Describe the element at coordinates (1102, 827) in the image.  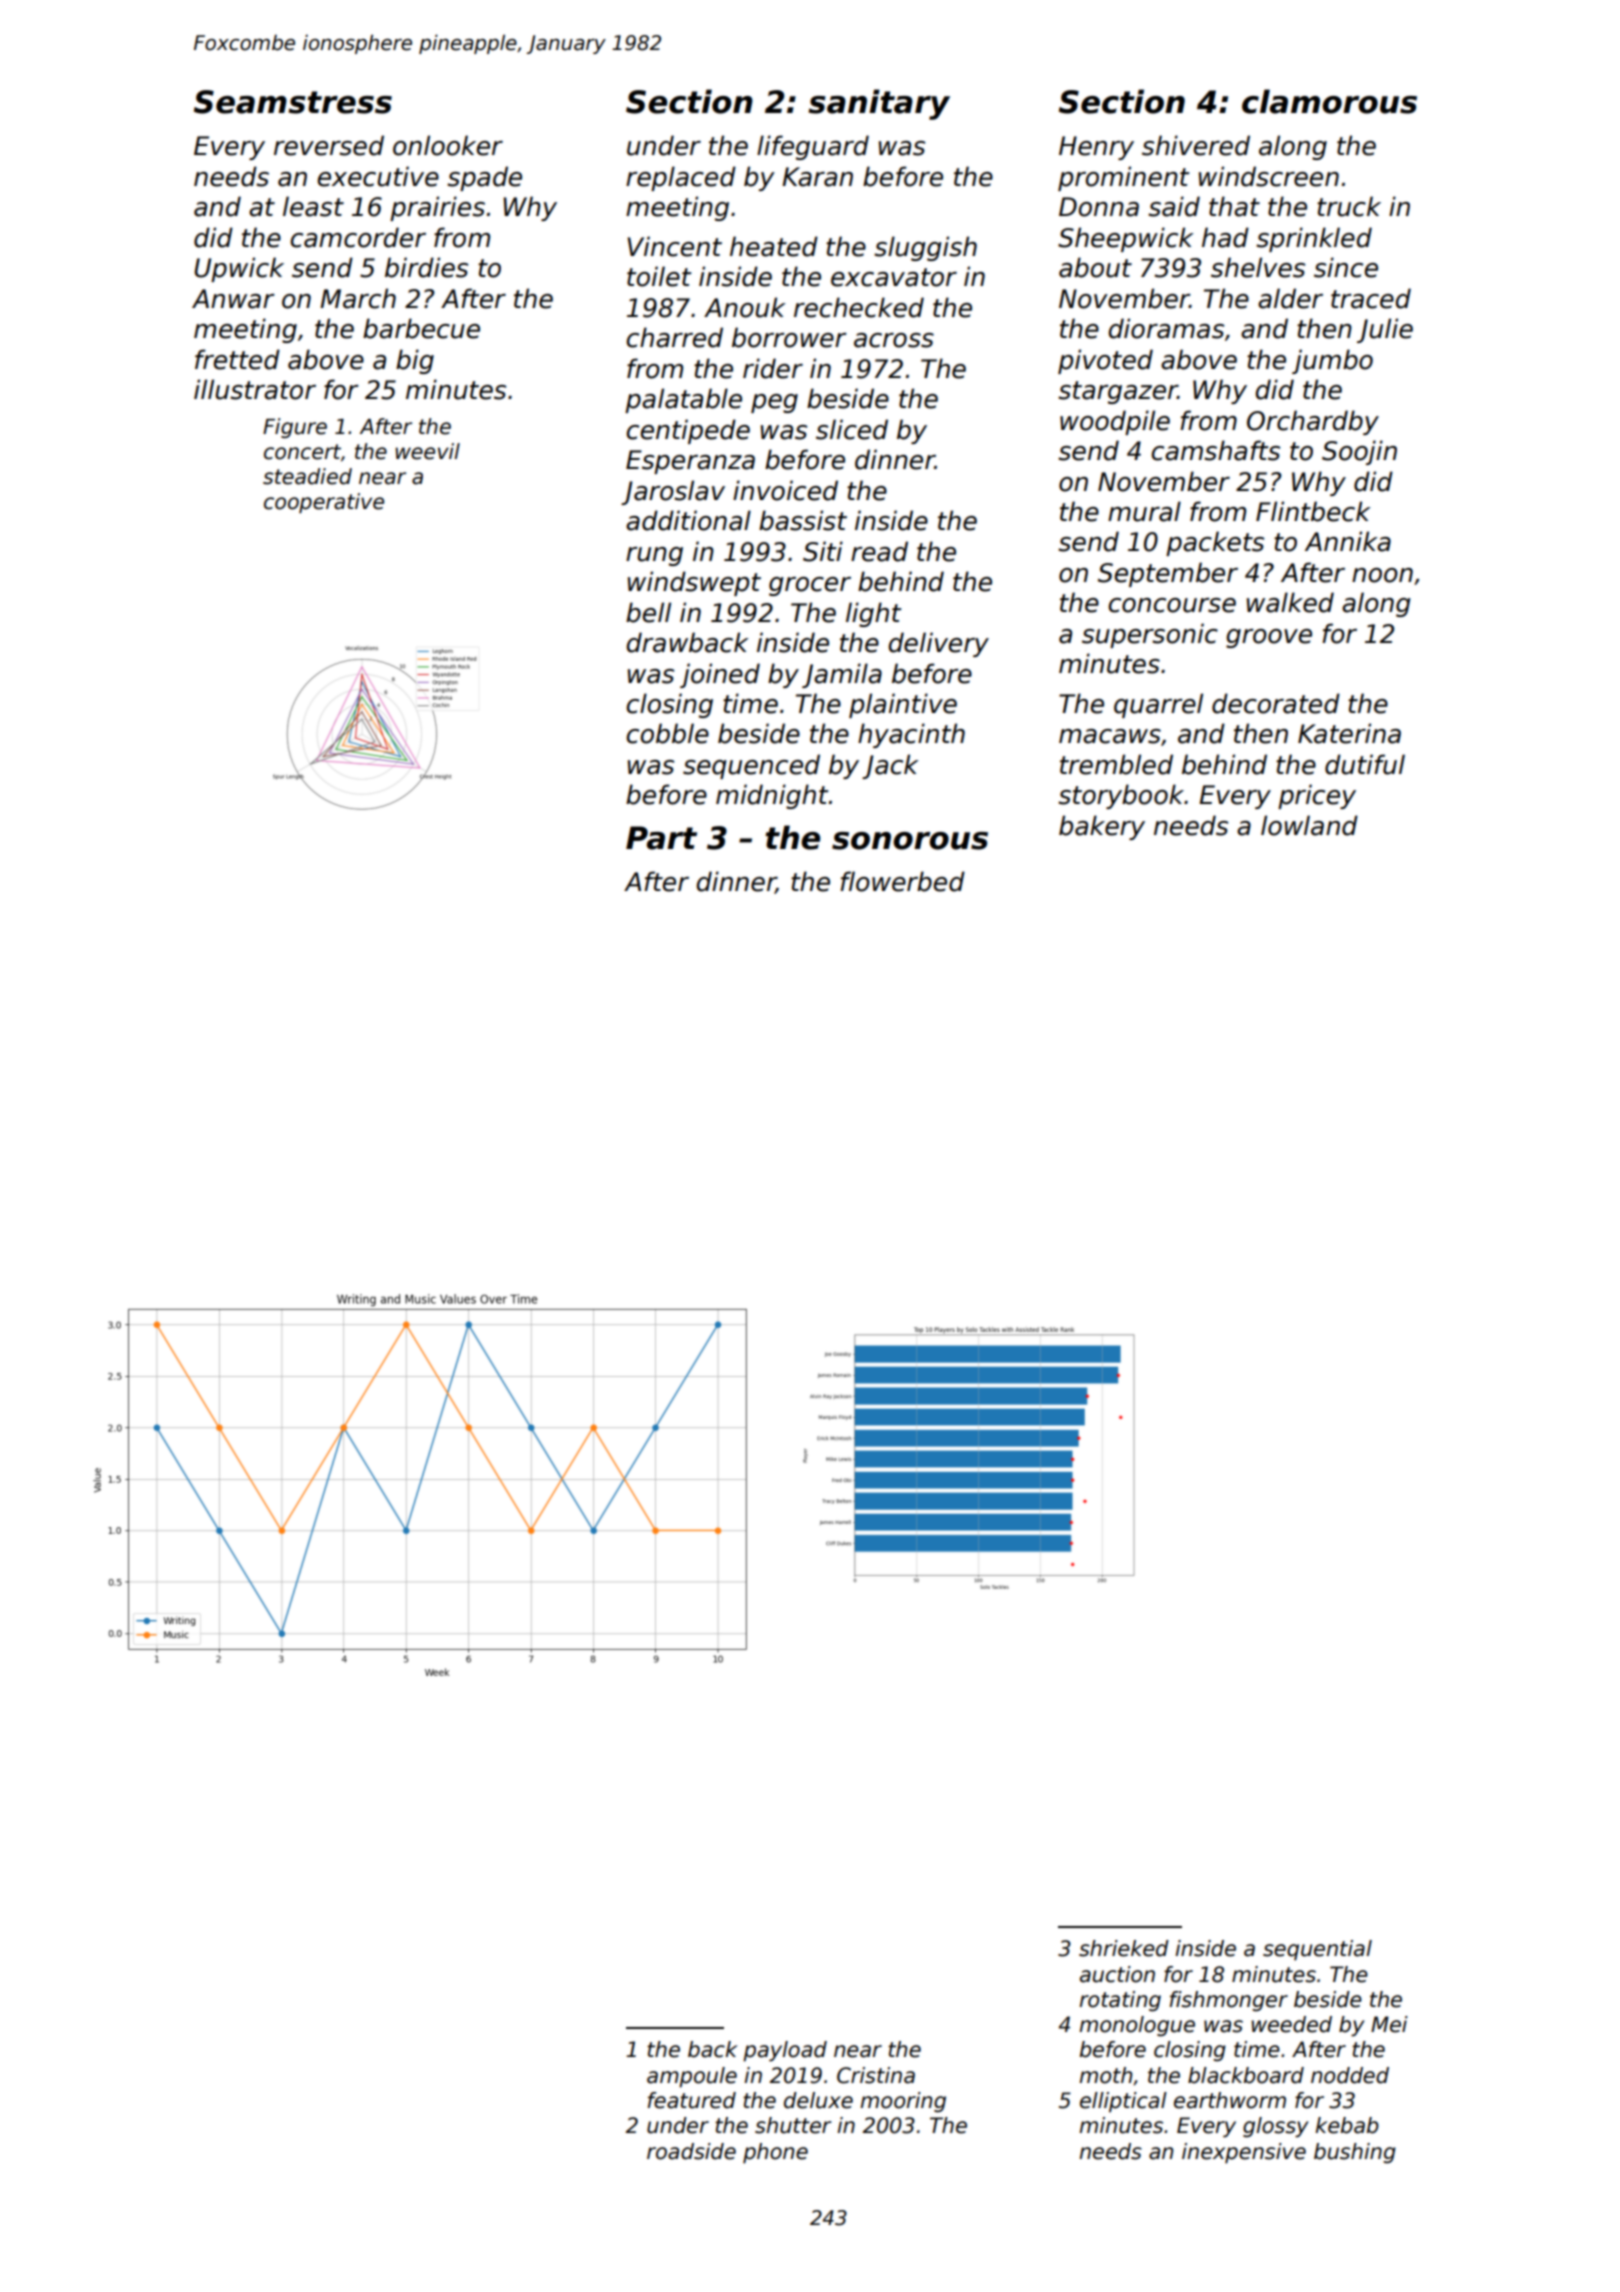
I see `bakery` at that location.
